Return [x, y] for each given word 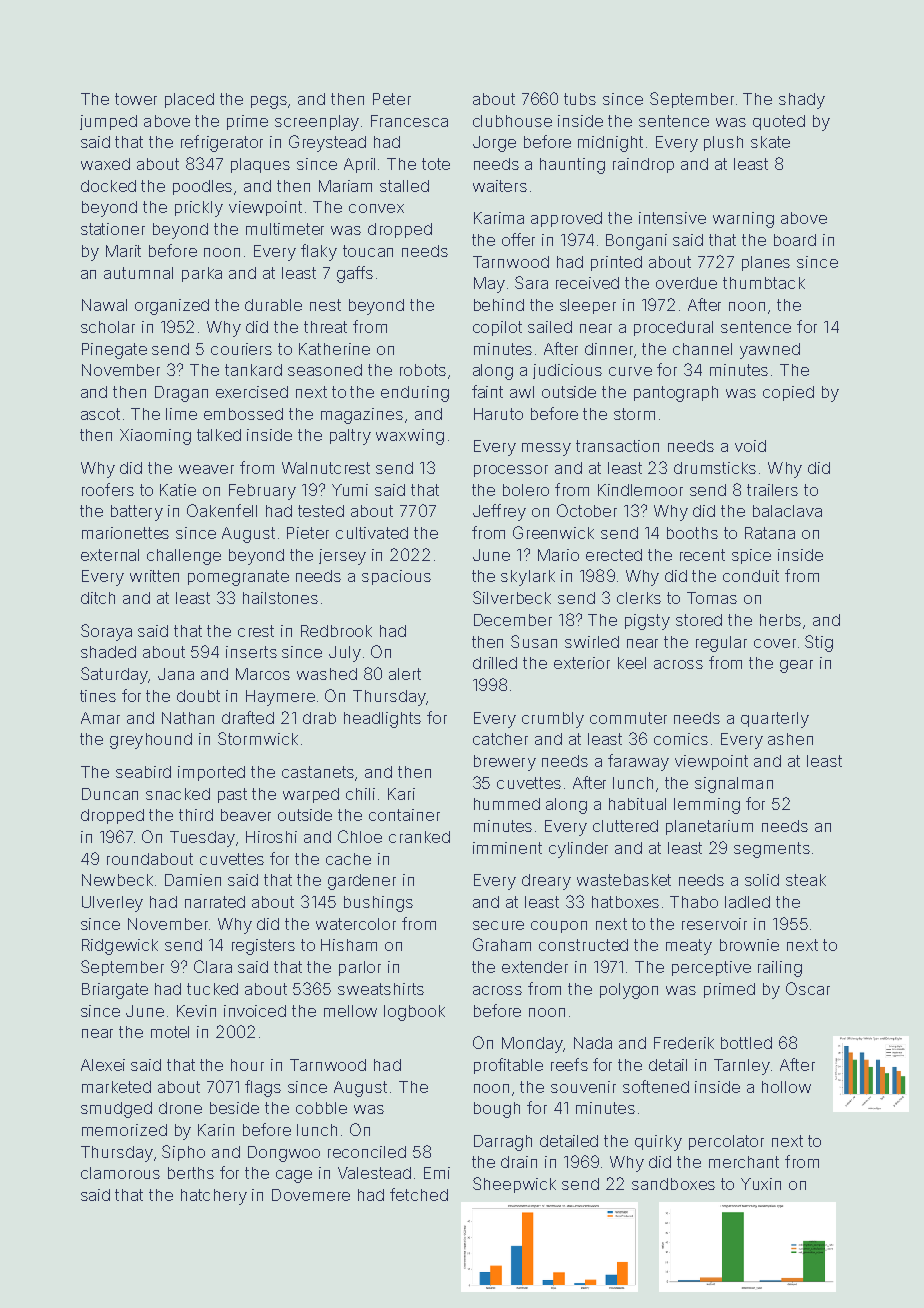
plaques [260, 165]
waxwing [410, 437]
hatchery [214, 1197]
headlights [382, 720]
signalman [734, 785]
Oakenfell [222, 510]
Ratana [770, 533]
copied [788, 393]
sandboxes [673, 1184]
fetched [419, 1194]
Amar [100, 718]
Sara [531, 282]
